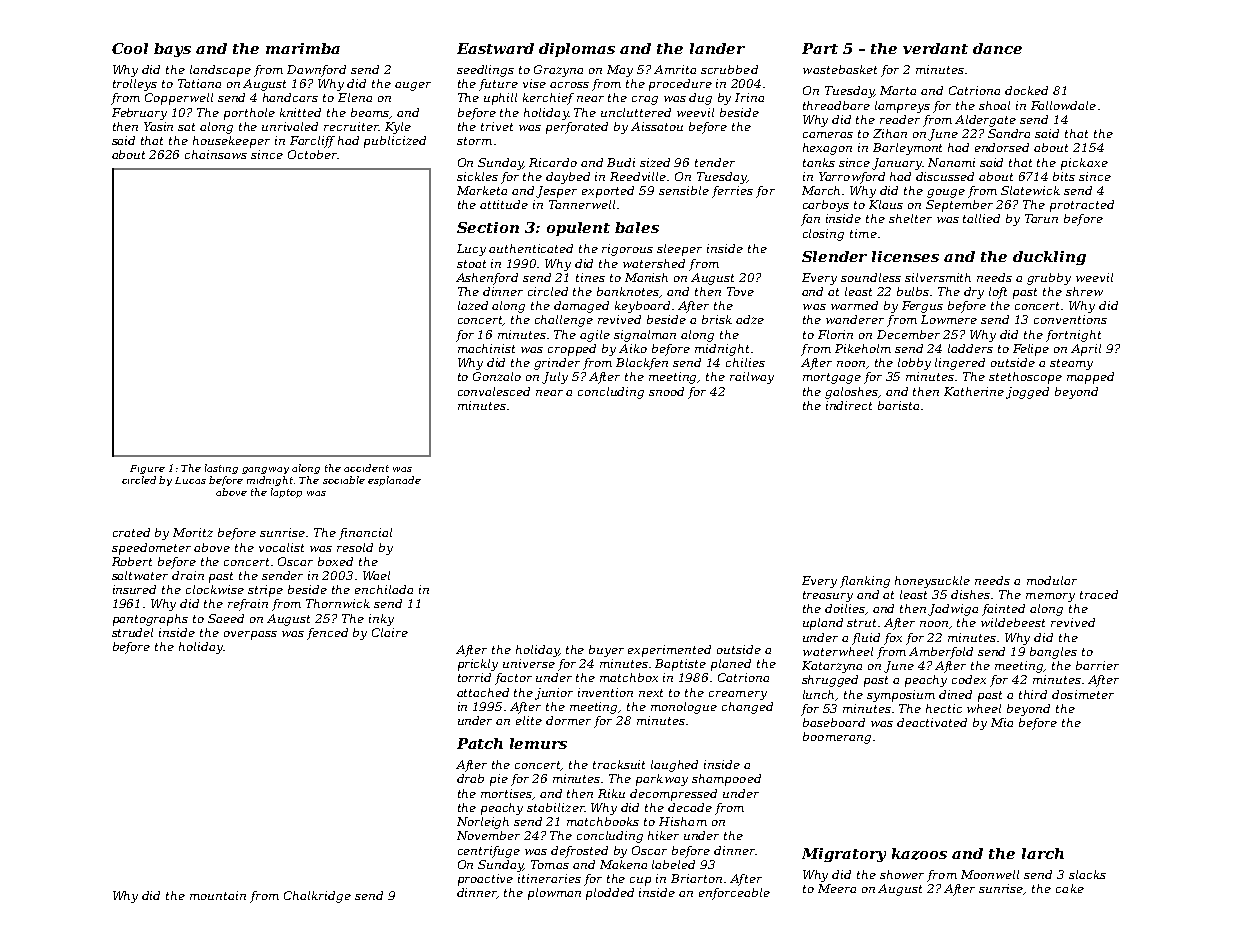 Image resolution: width=1233 pixels, height=952 pixels. I want to click on stoat, so click(471, 264).
